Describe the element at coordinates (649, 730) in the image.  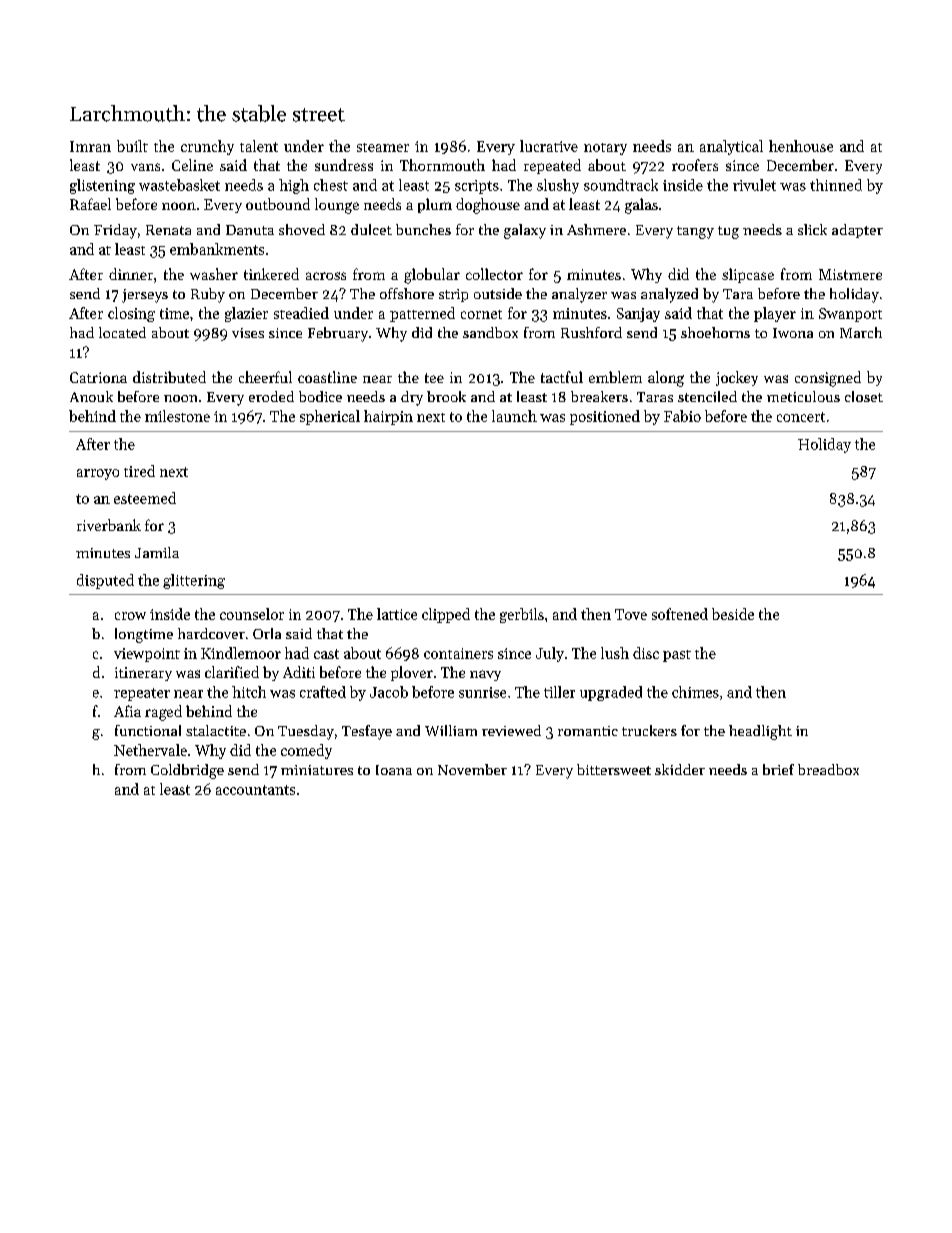
I see `truckers` at that location.
